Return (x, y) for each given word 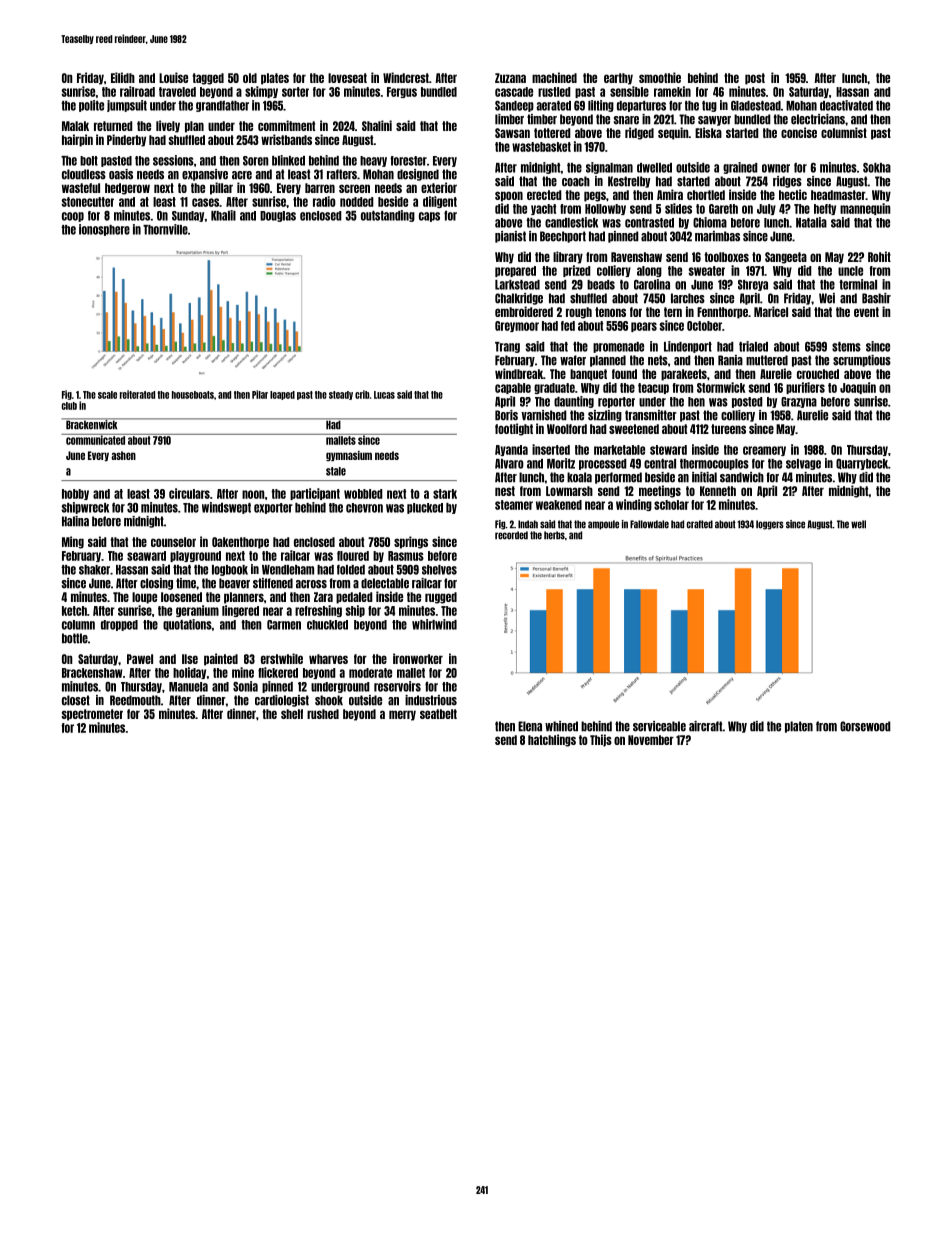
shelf (292, 714)
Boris (506, 415)
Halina (75, 521)
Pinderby (126, 140)
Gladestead (756, 106)
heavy (373, 161)
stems (846, 347)
